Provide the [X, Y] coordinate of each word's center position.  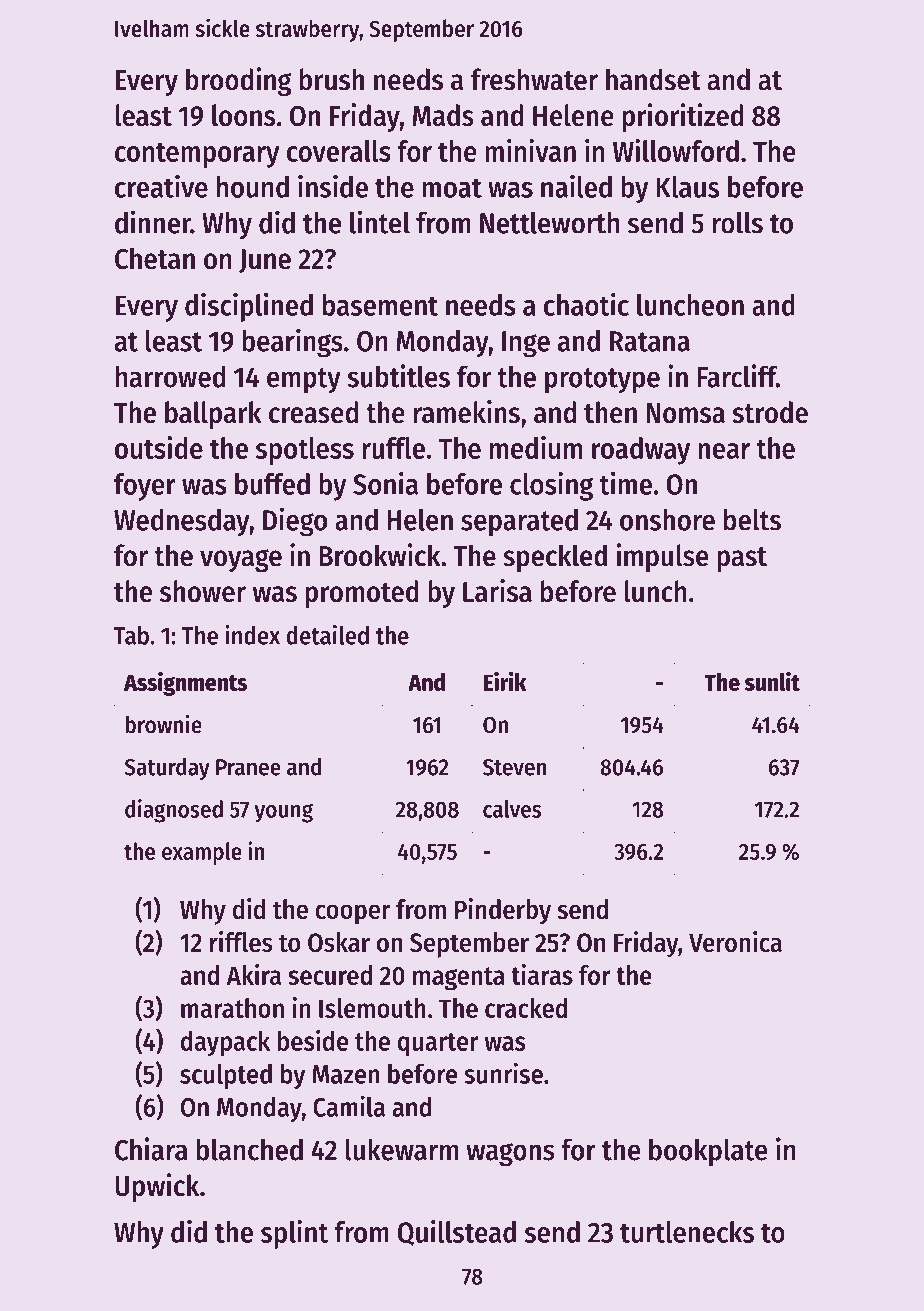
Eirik [504, 681]
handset [653, 79]
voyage [241, 560]
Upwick [157, 1187]
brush [331, 79]
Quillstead [456, 1233]
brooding [238, 81]
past [742, 559]
